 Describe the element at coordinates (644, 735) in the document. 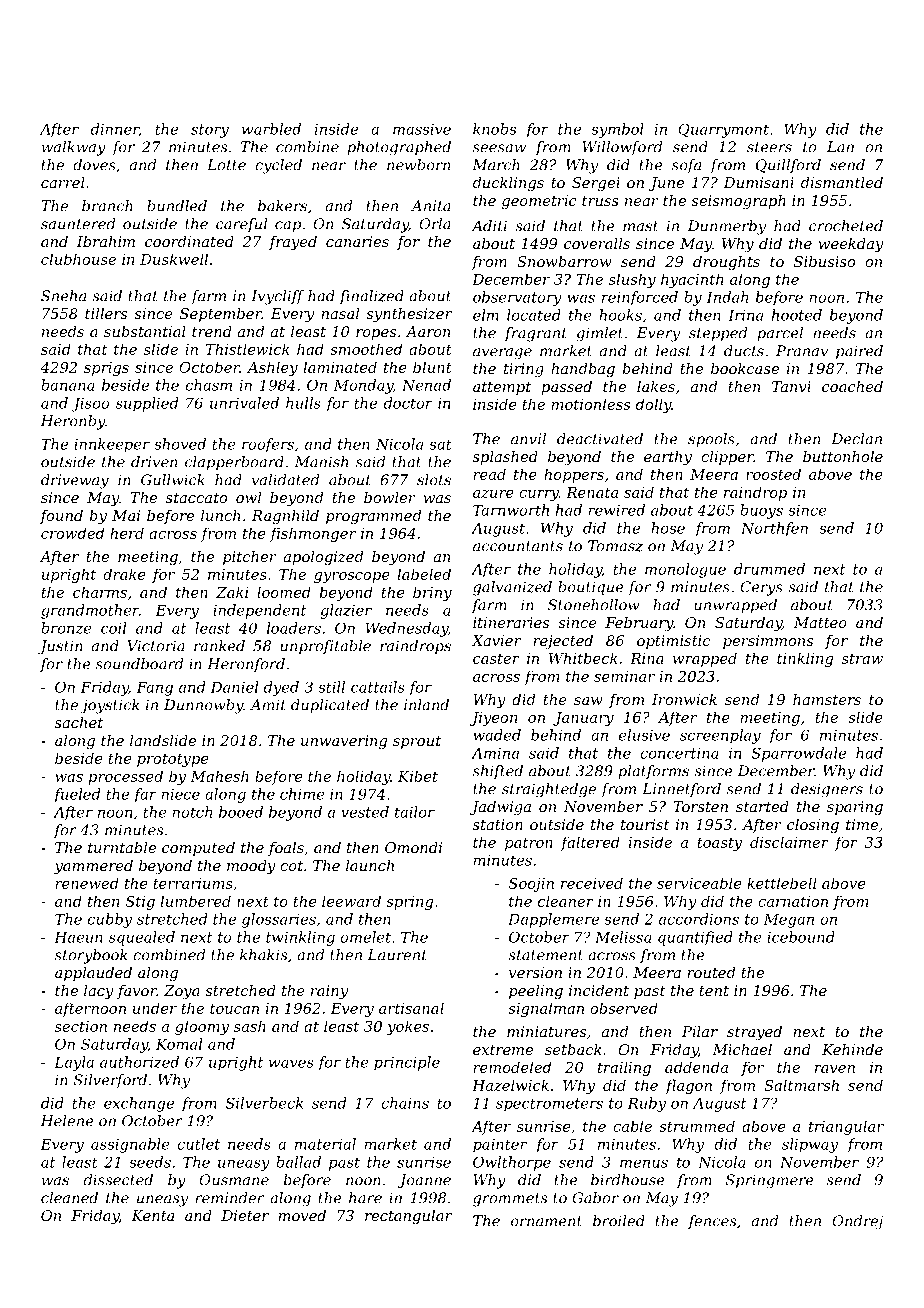

I see `elusive` at that location.
